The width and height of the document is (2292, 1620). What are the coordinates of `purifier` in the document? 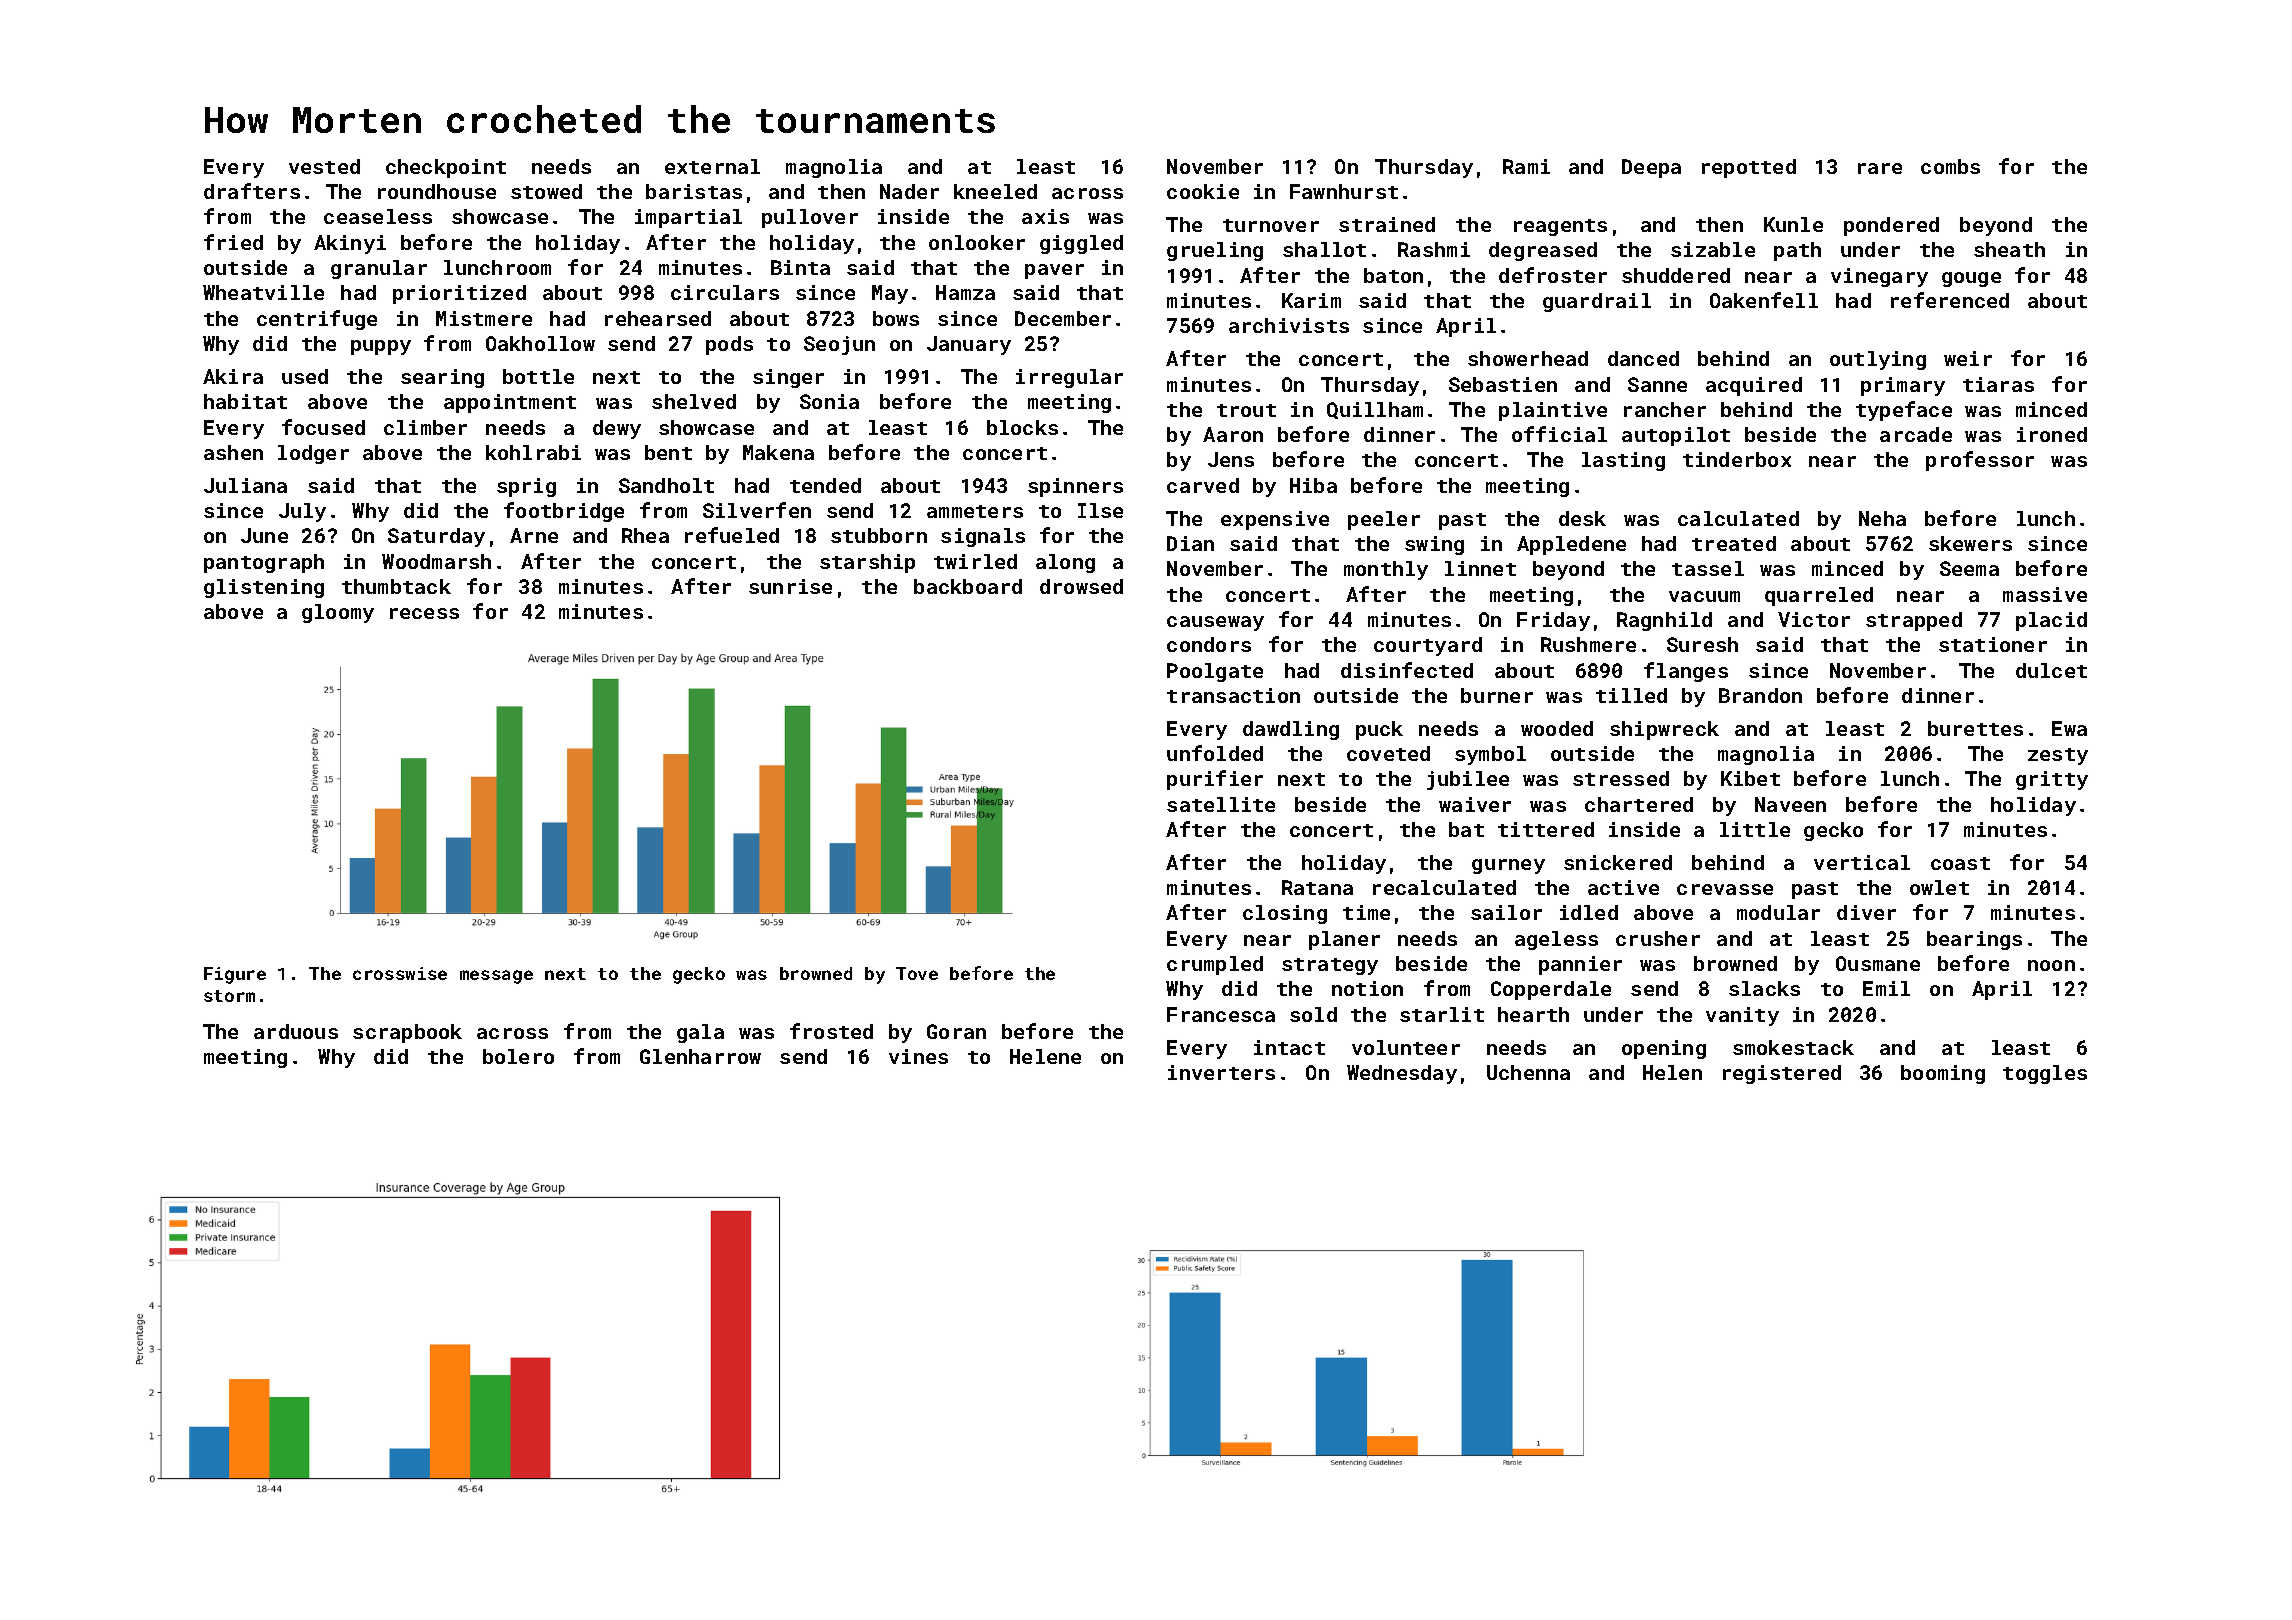 It's located at (1215, 780).
